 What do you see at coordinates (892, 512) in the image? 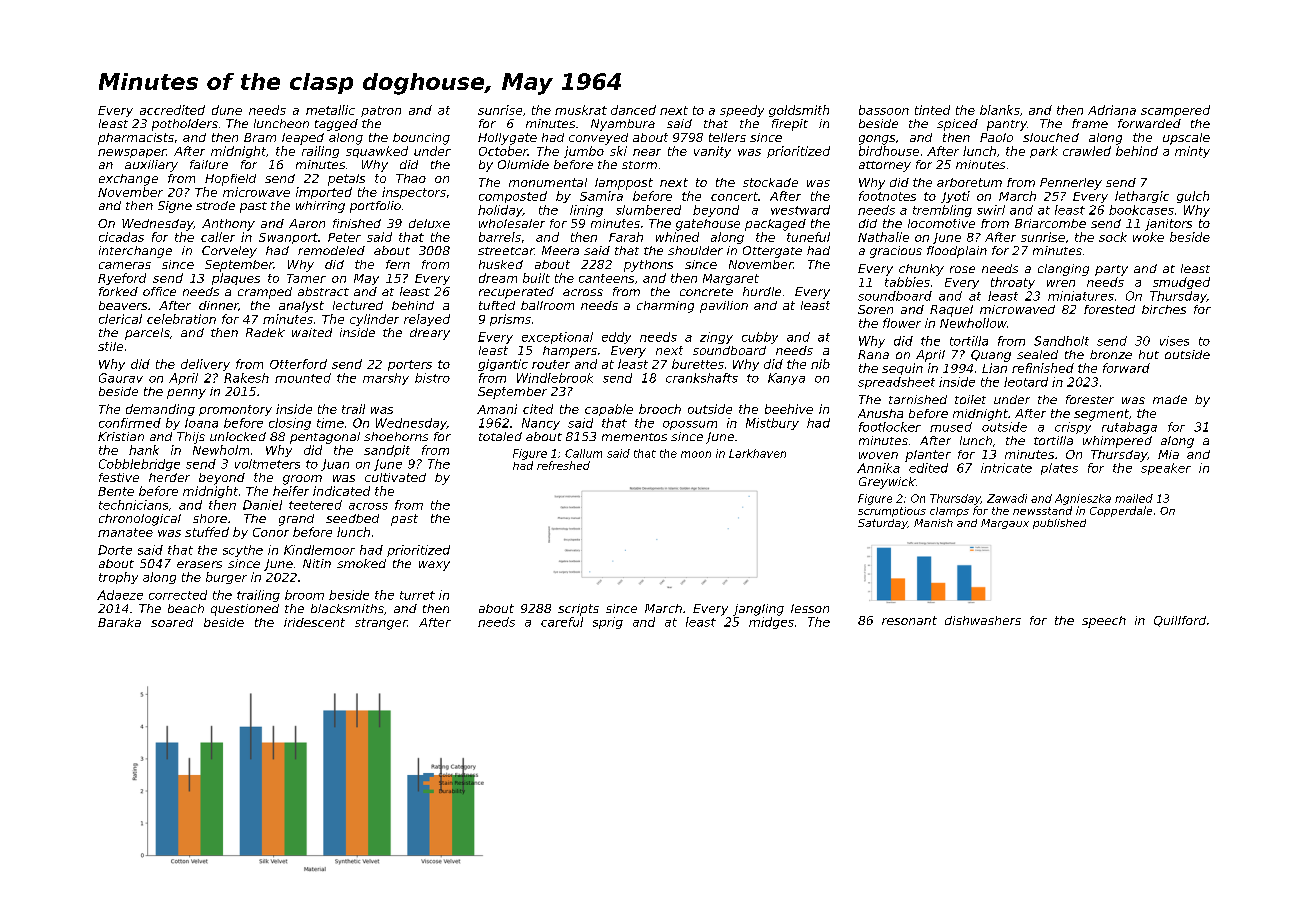
I see `scrumptious` at bounding box center [892, 512].
